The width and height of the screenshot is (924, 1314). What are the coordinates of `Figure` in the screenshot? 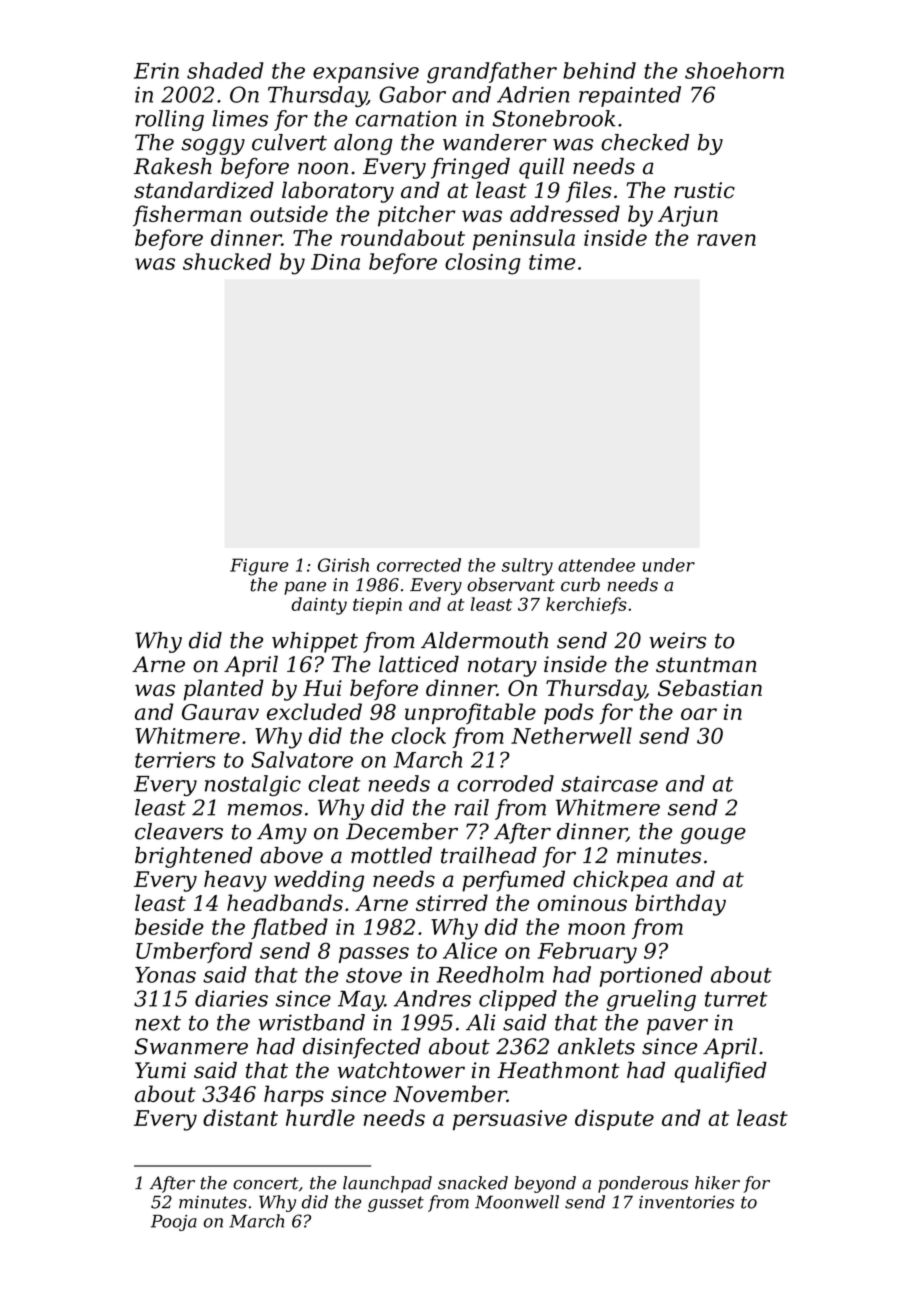 It's located at (259, 567).
